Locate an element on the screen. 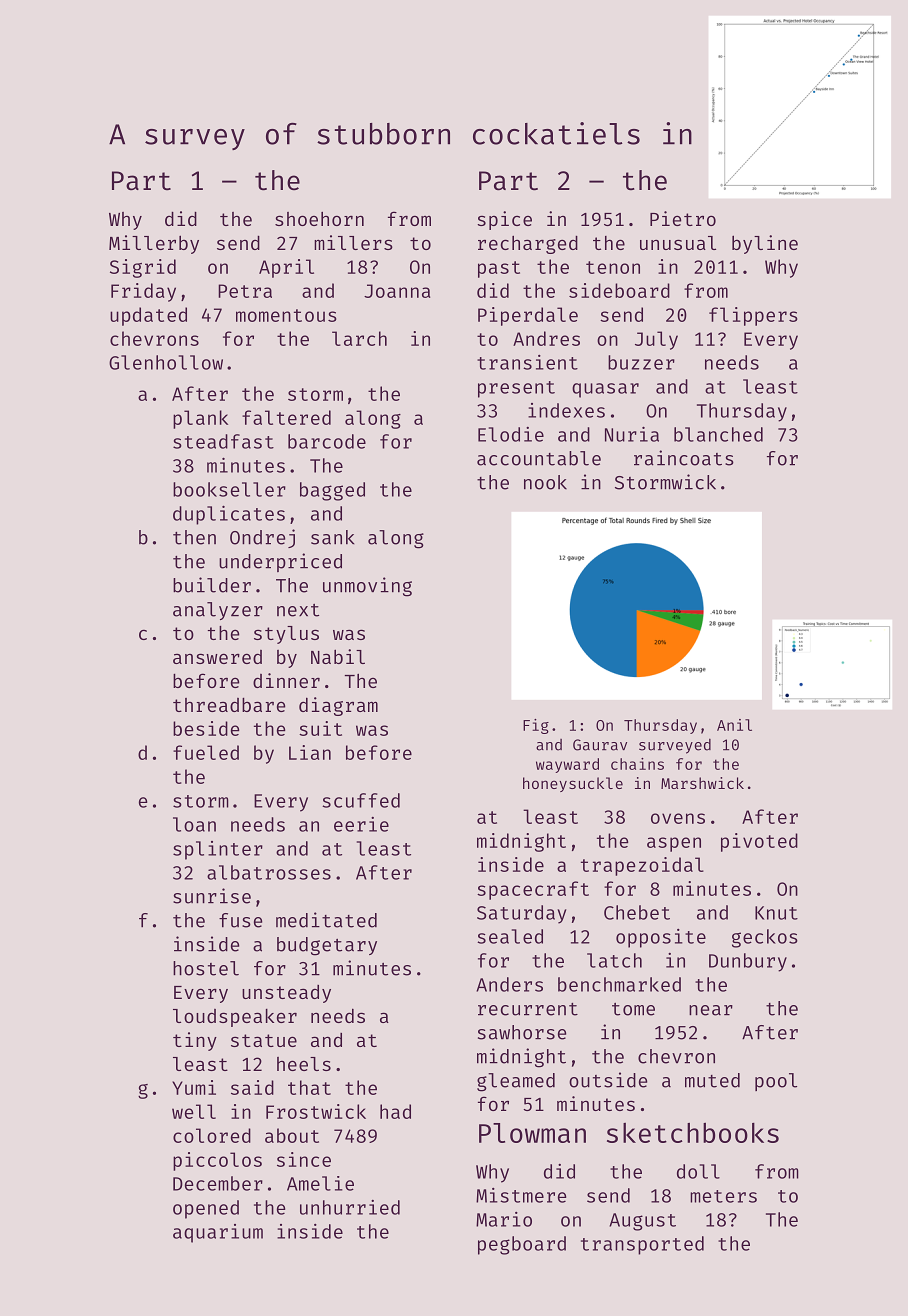 This screenshot has height=1316, width=908. Millerby is located at coordinates (154, 244).
